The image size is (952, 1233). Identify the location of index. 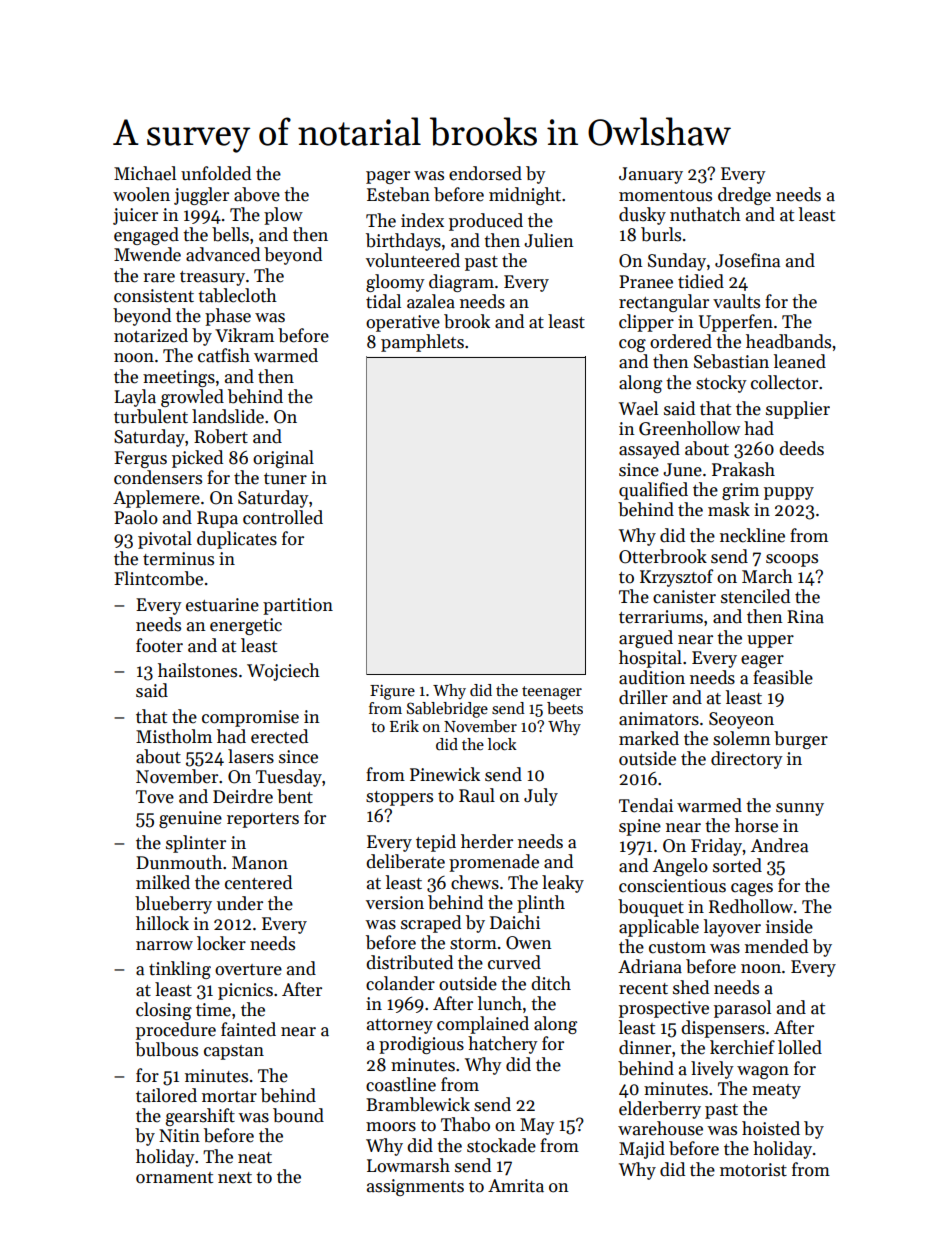
(422, 220).
